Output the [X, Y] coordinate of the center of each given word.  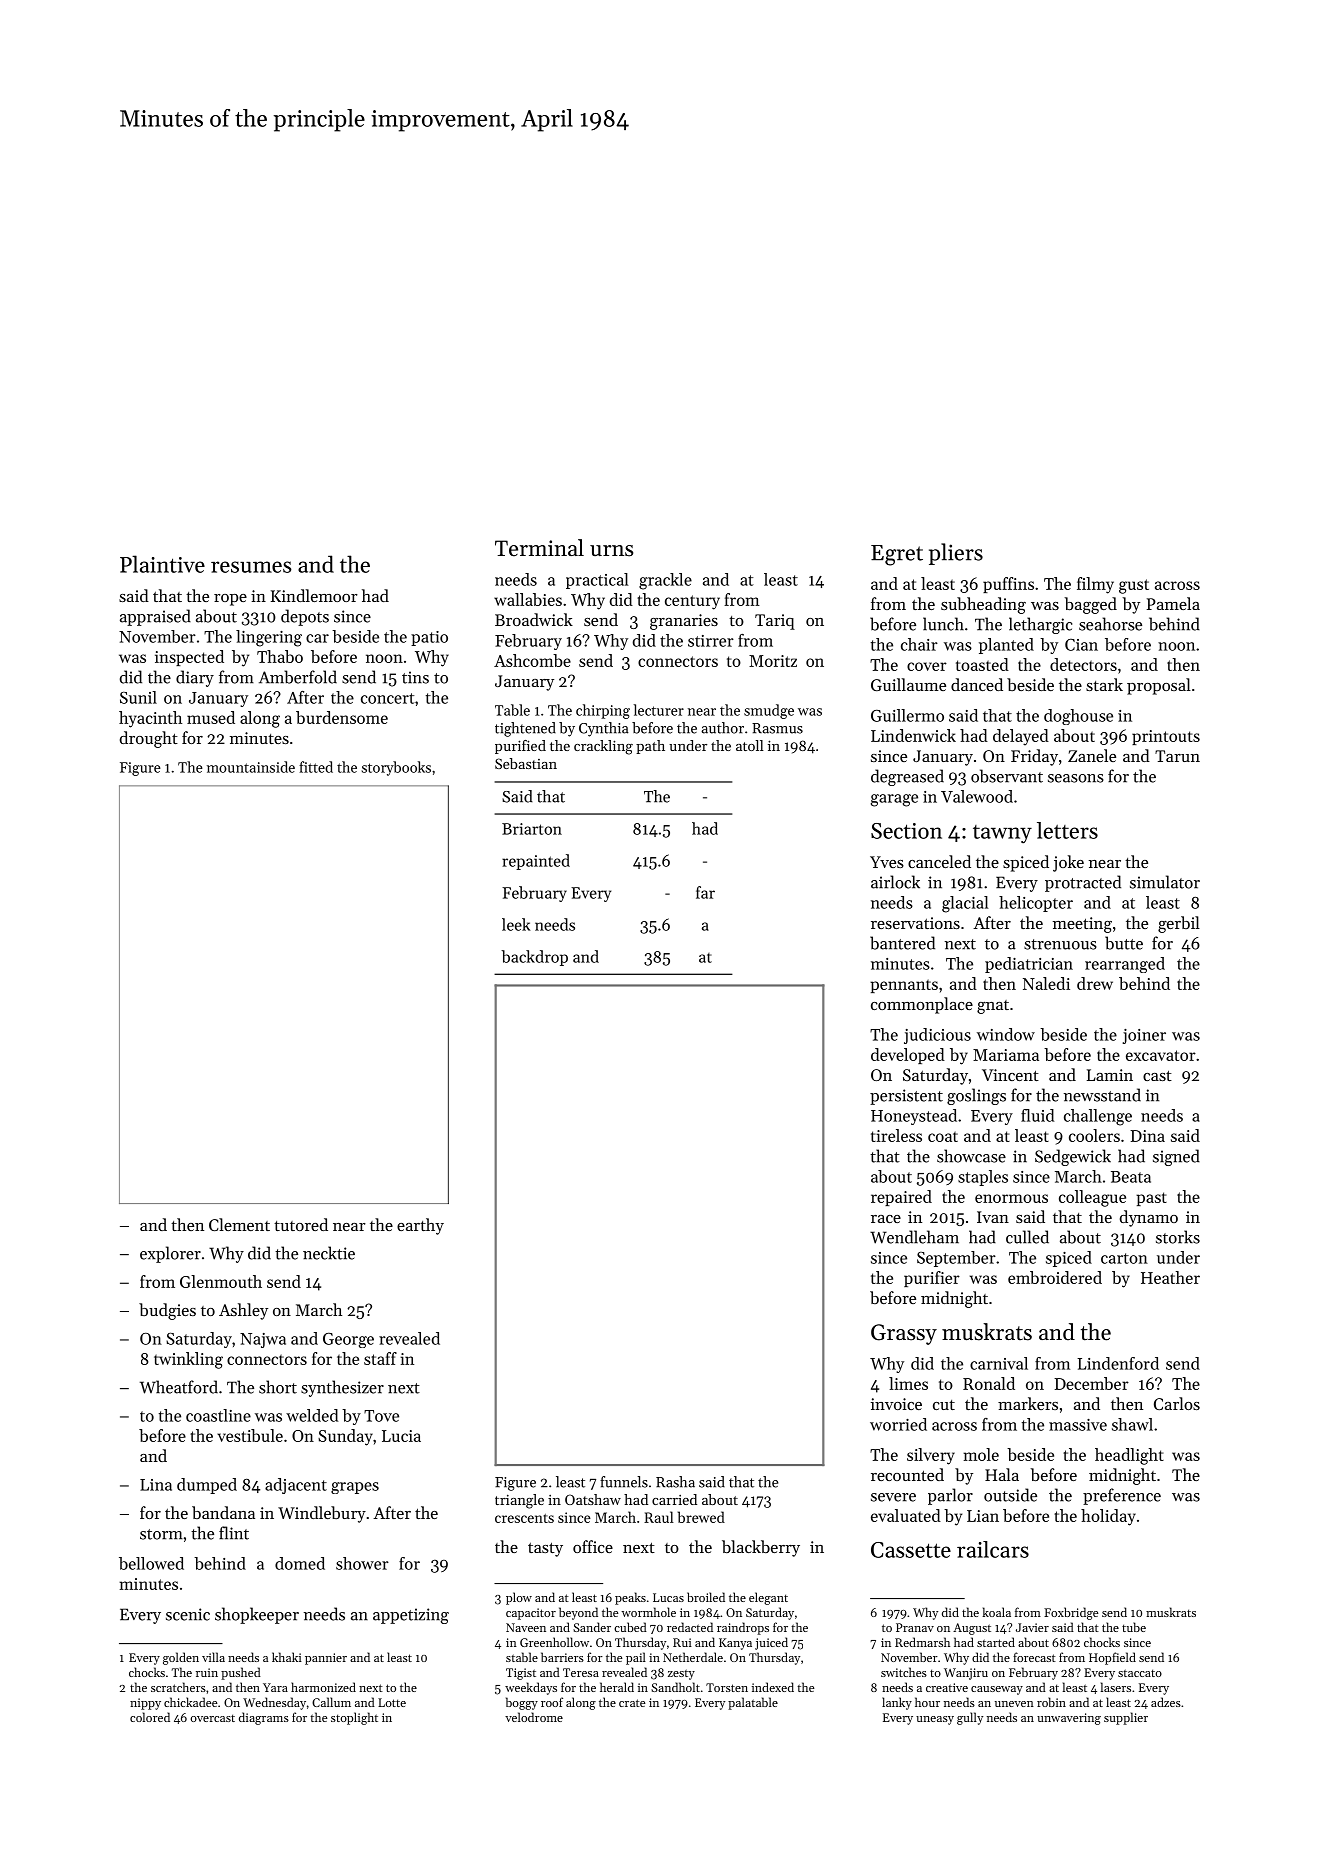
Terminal [539, 548]
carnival [999, 1363]
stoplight [354, 1718]
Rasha [675, 1482]
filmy [1095, 585]
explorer [170, 1254]
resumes [251, 567]
